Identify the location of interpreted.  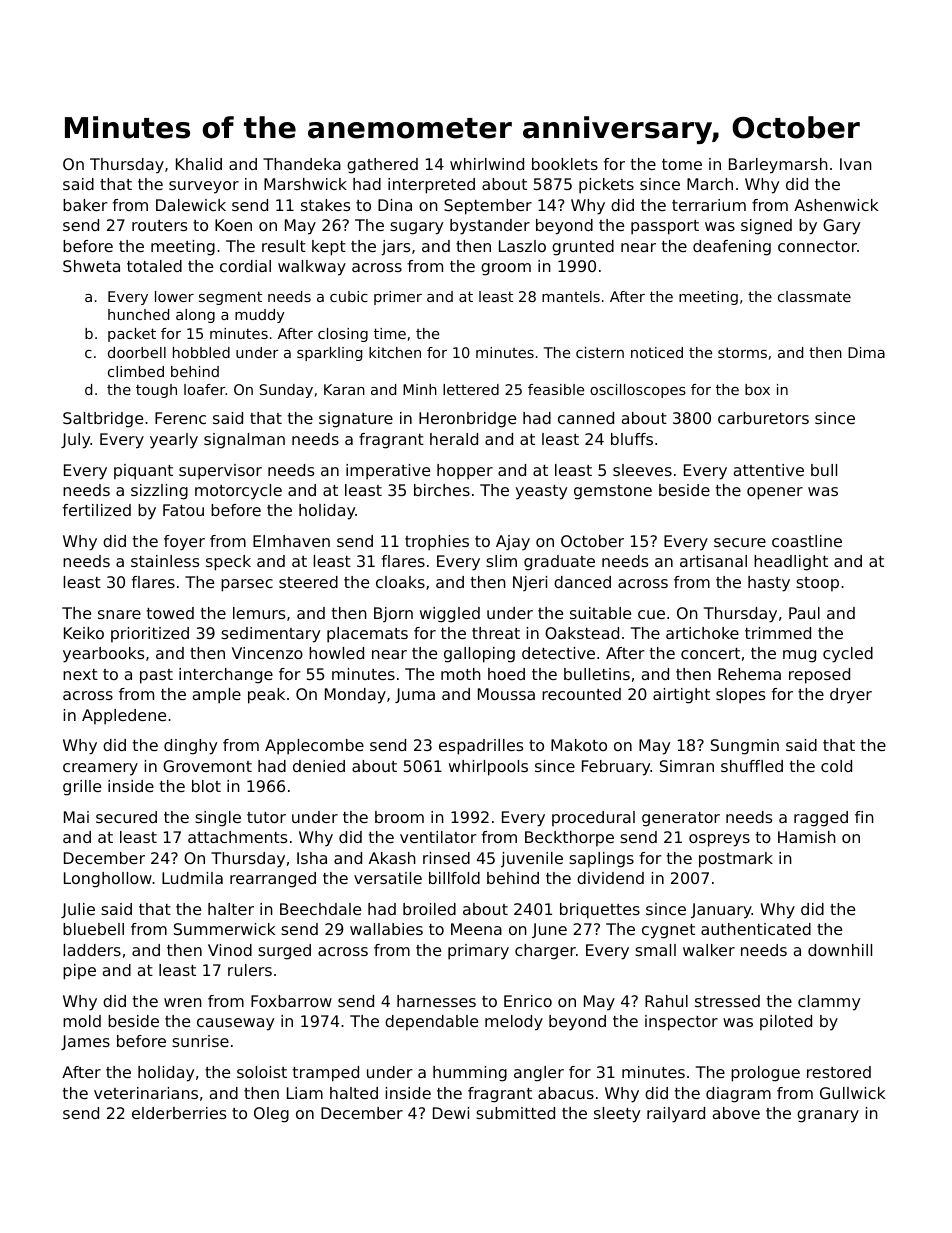
(431, 186).
